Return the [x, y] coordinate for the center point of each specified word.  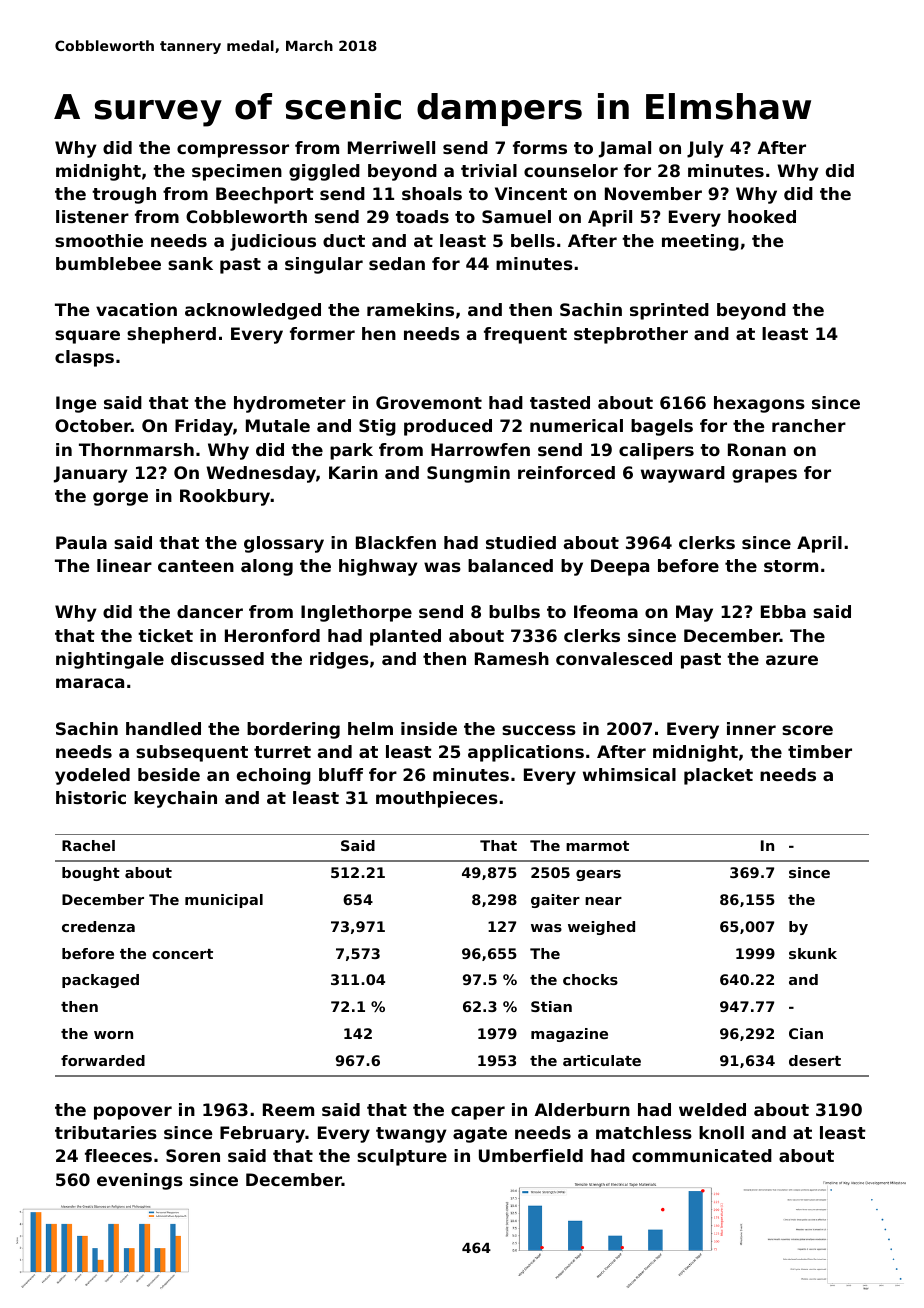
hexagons [759, 404]
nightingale [110, 660]
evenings [140, 1181]
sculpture [402, 1157]
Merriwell [391, 147]
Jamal [625, 149]
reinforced [566, 472]
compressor [233, 151]
